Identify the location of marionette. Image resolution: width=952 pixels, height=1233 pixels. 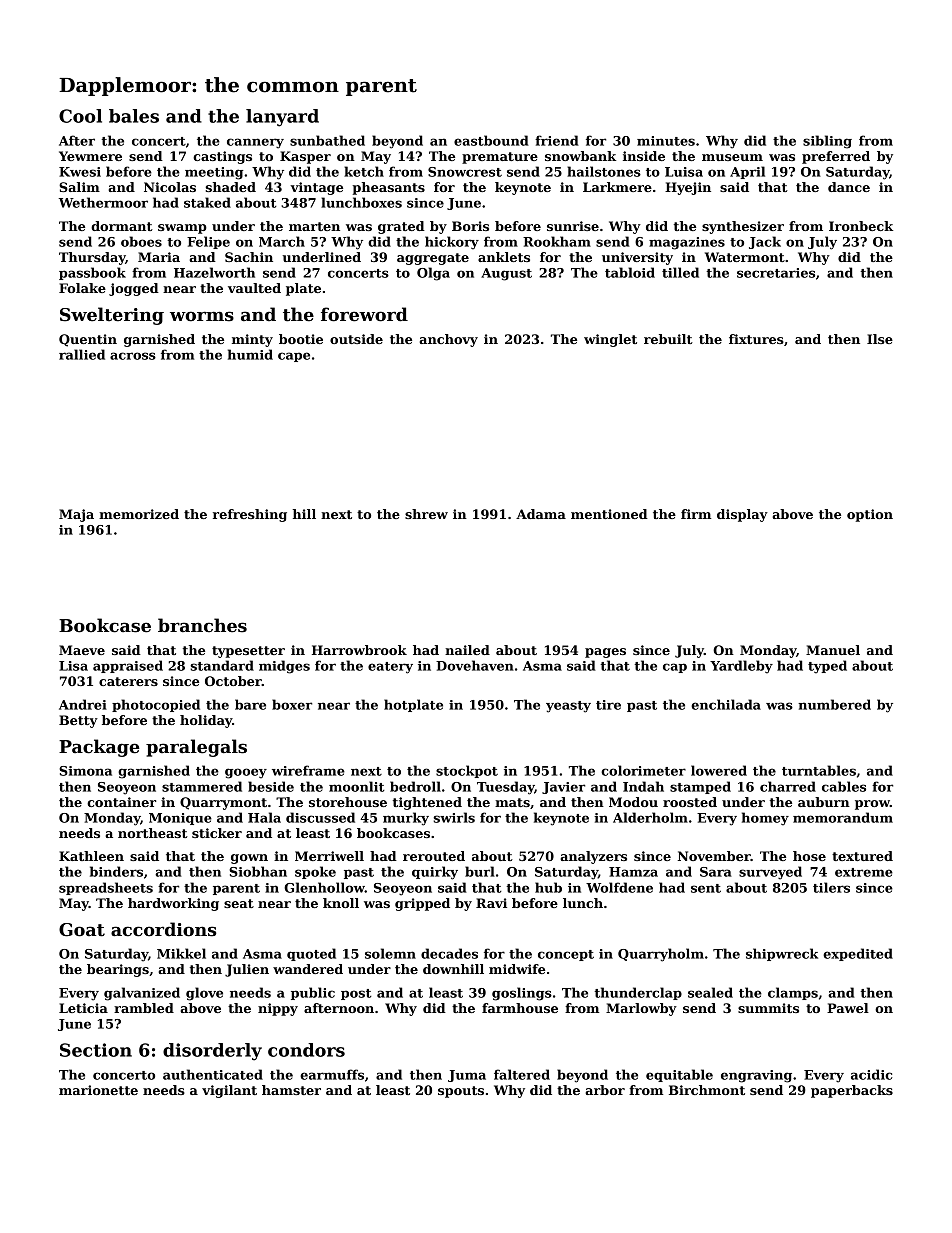
(98, 1090).
